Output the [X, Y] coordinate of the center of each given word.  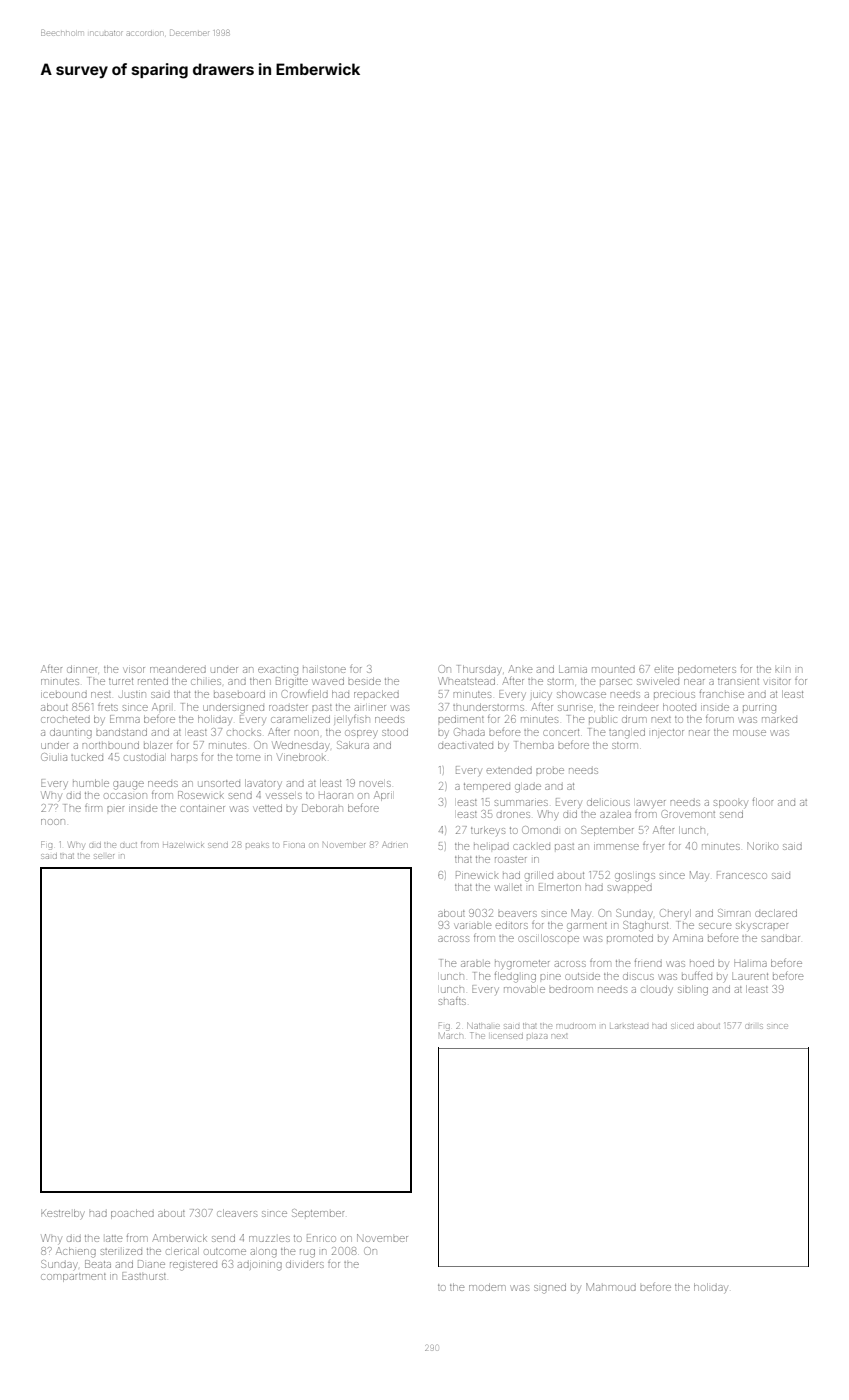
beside [364, 681]
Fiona [294, 844]
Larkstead [629, 1026]
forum [720, 719]
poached [132, 1214]
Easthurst [144, 1276]
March [451, 1035]
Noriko [762, 846]
